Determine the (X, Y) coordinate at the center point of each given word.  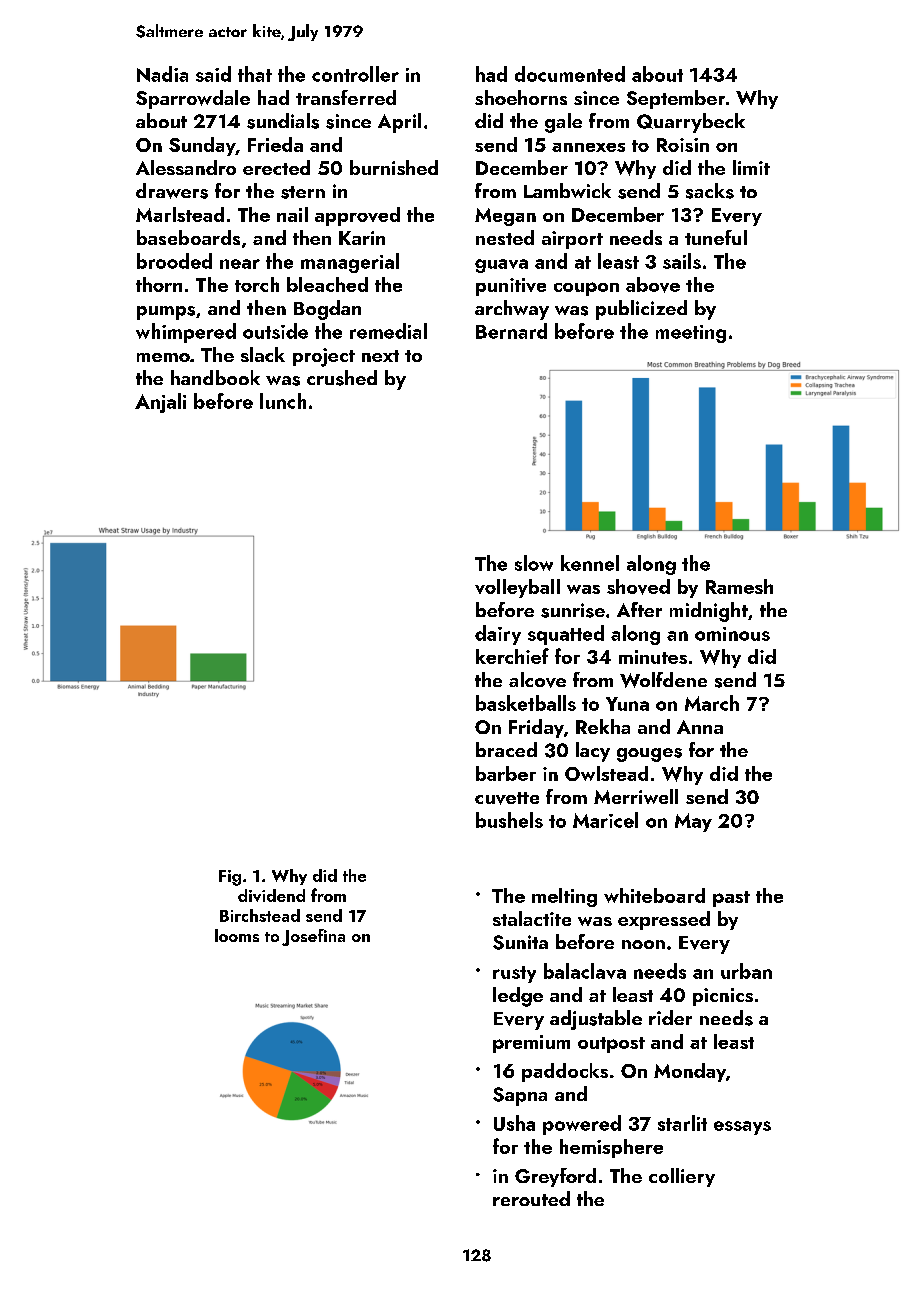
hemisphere (611, 1148)
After (639, 609)
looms (237, 935)
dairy (498, 635)
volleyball (517, 588)
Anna (700, 727)
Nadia (162, 74)
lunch (283, 401)
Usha (514, 1123)
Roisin (683, 145)
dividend (271, 895)
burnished (394, 167)
